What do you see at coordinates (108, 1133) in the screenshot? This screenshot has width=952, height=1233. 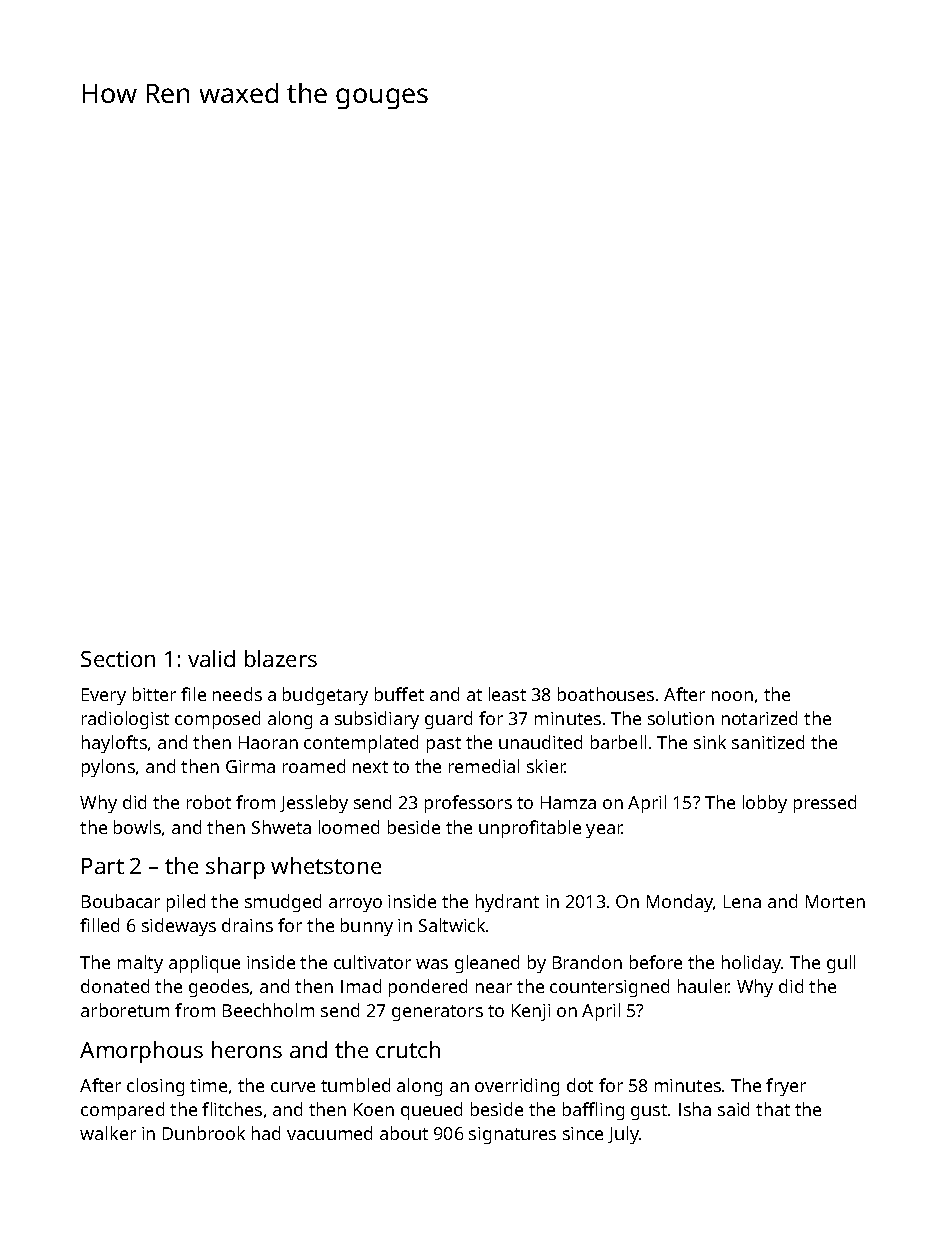 I see `walker` at bounding box center [108, 1133].
